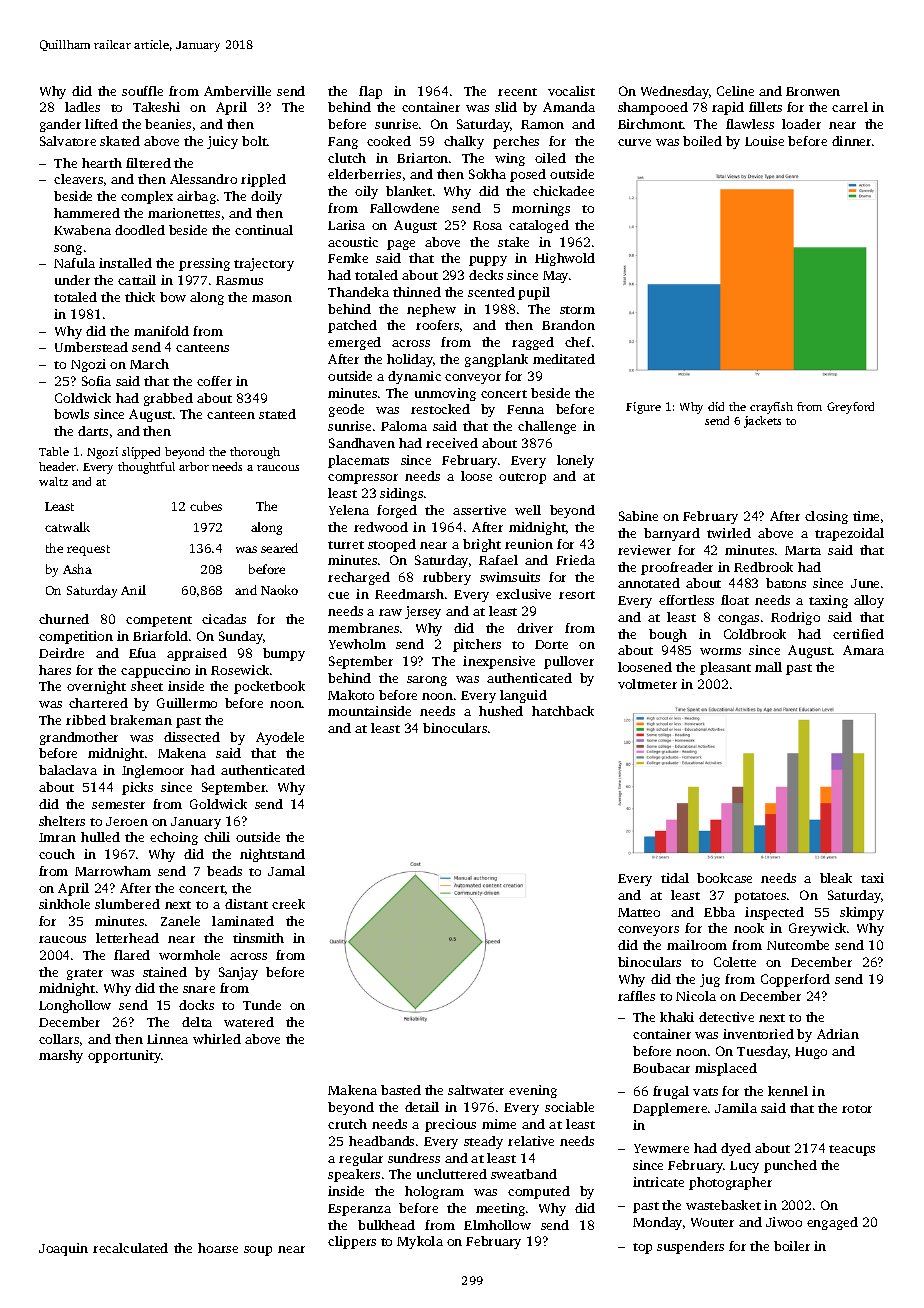  What do you see at coordinates (675, 878) in the document?
I see `tidal` at bounding box center [675, 878].
